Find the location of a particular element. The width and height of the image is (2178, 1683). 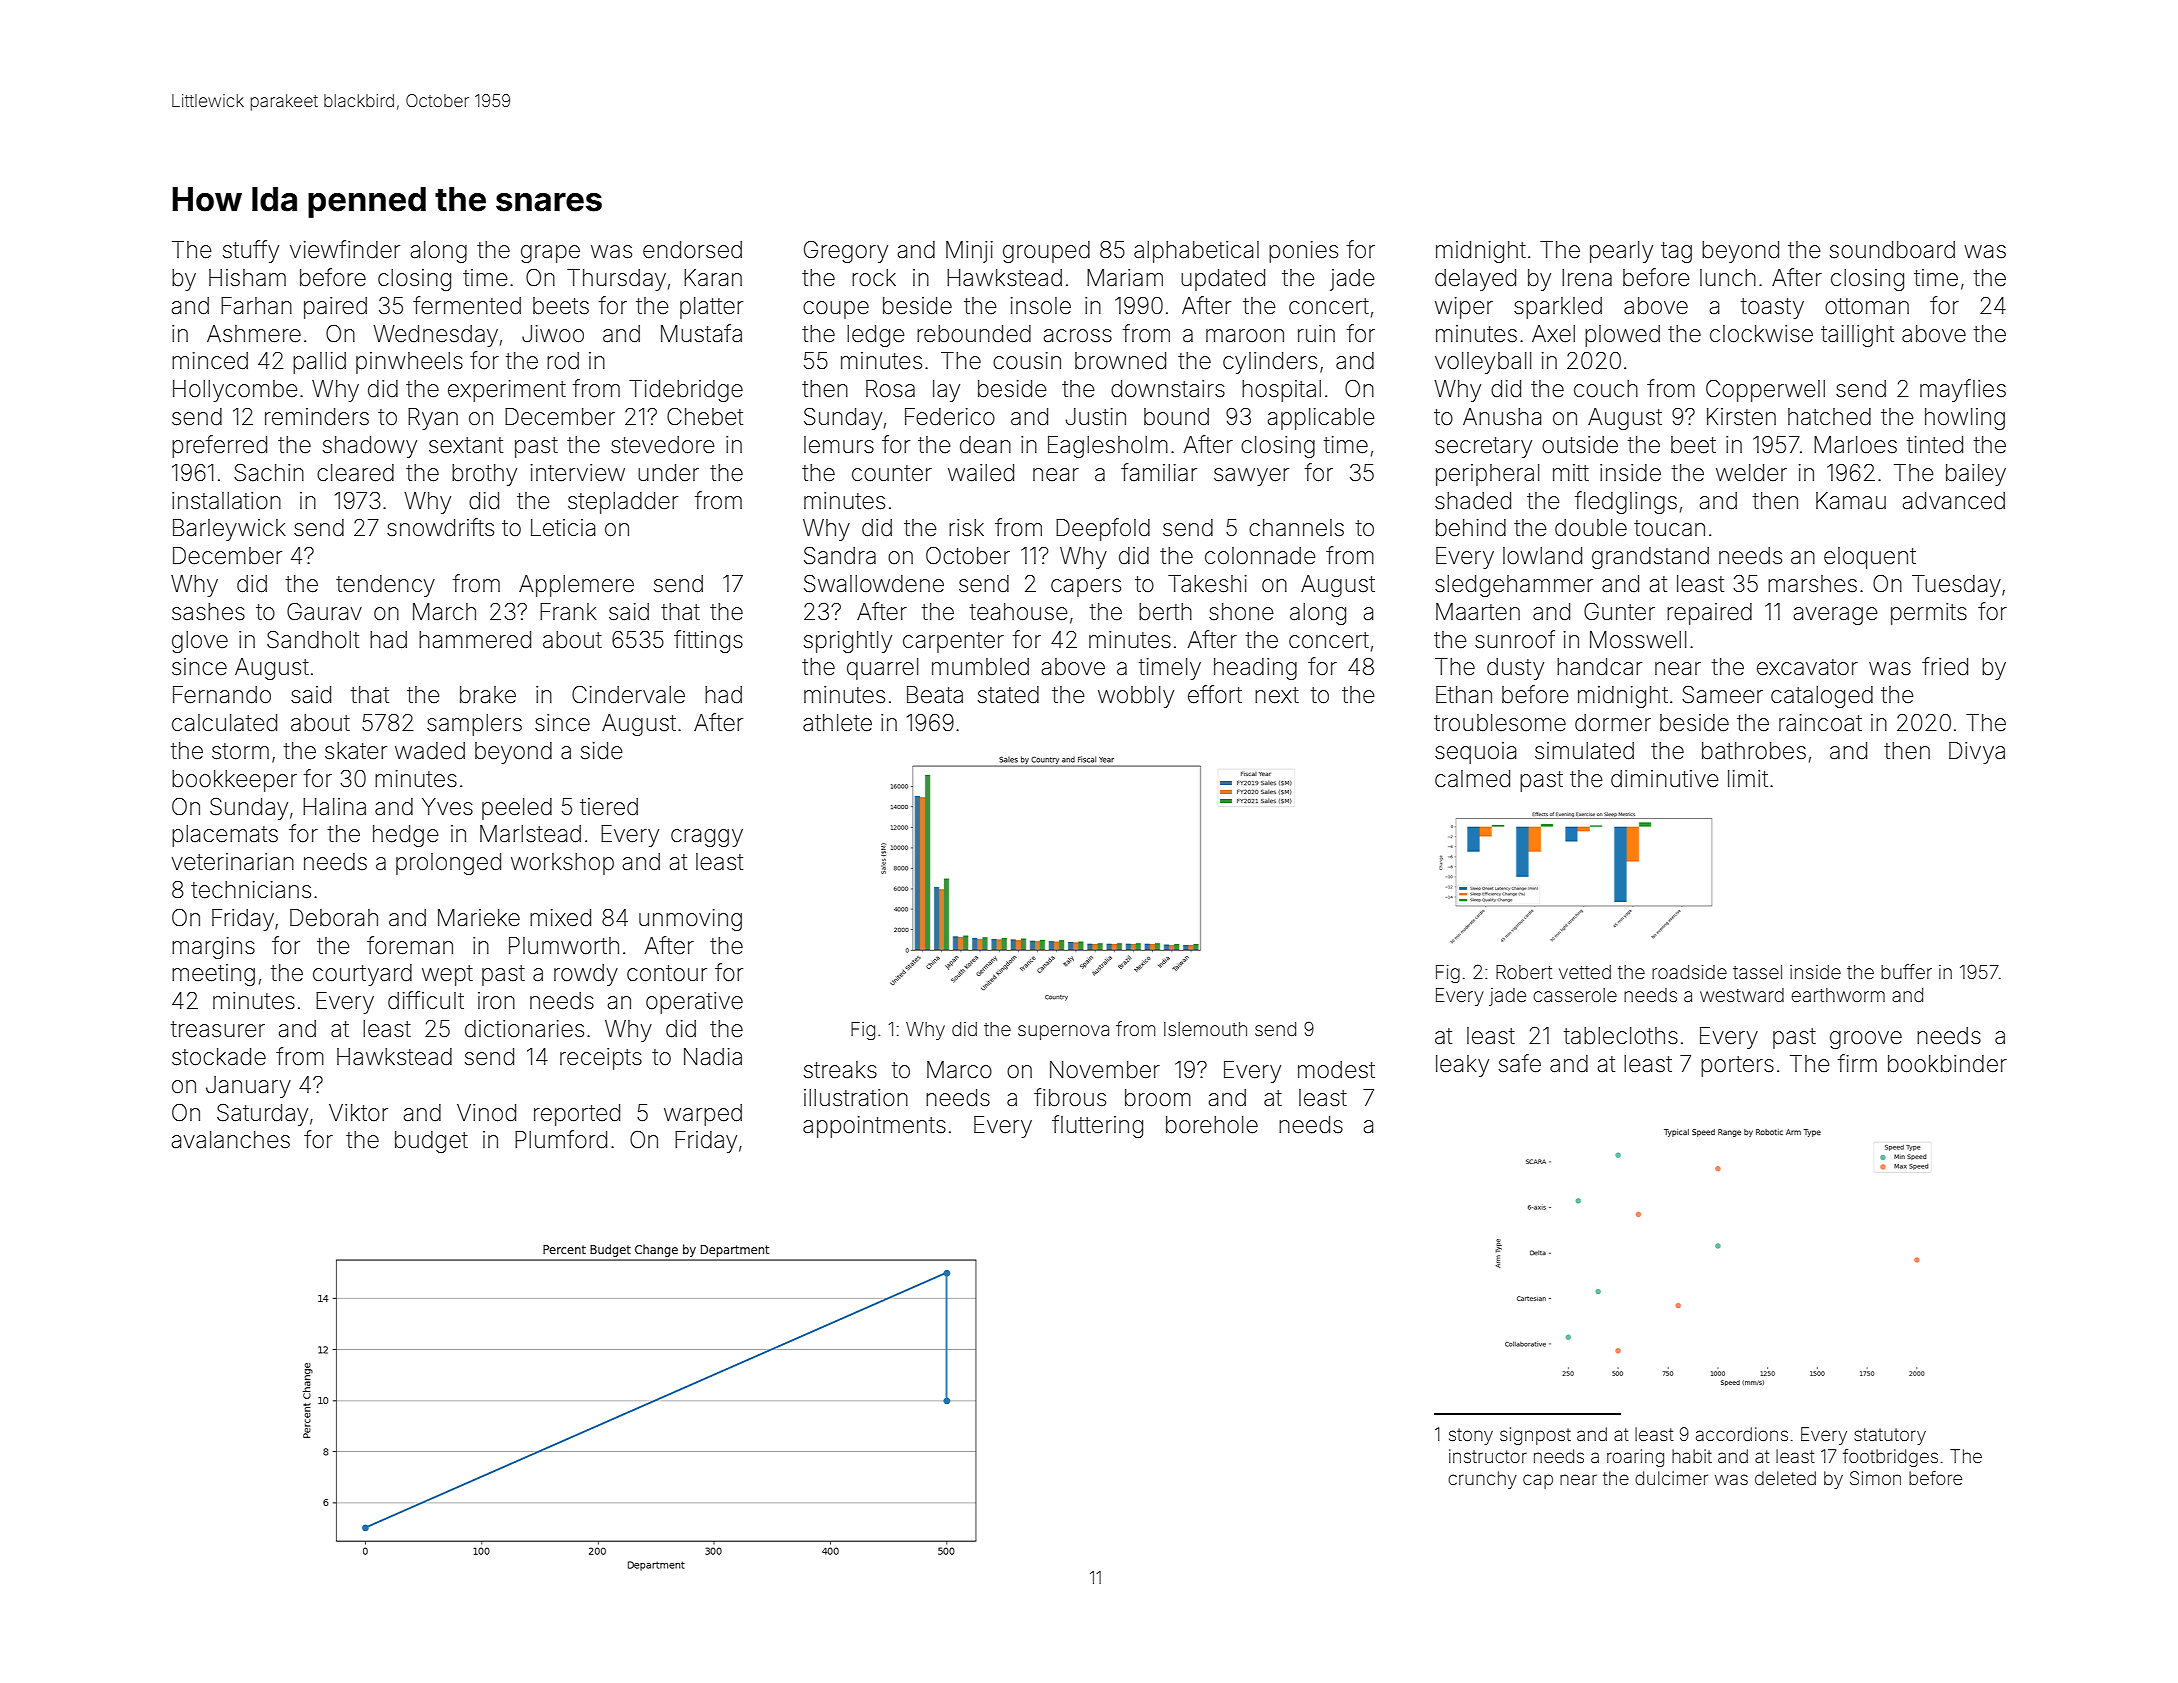

stony is located at coordinates (1471, 1436).
